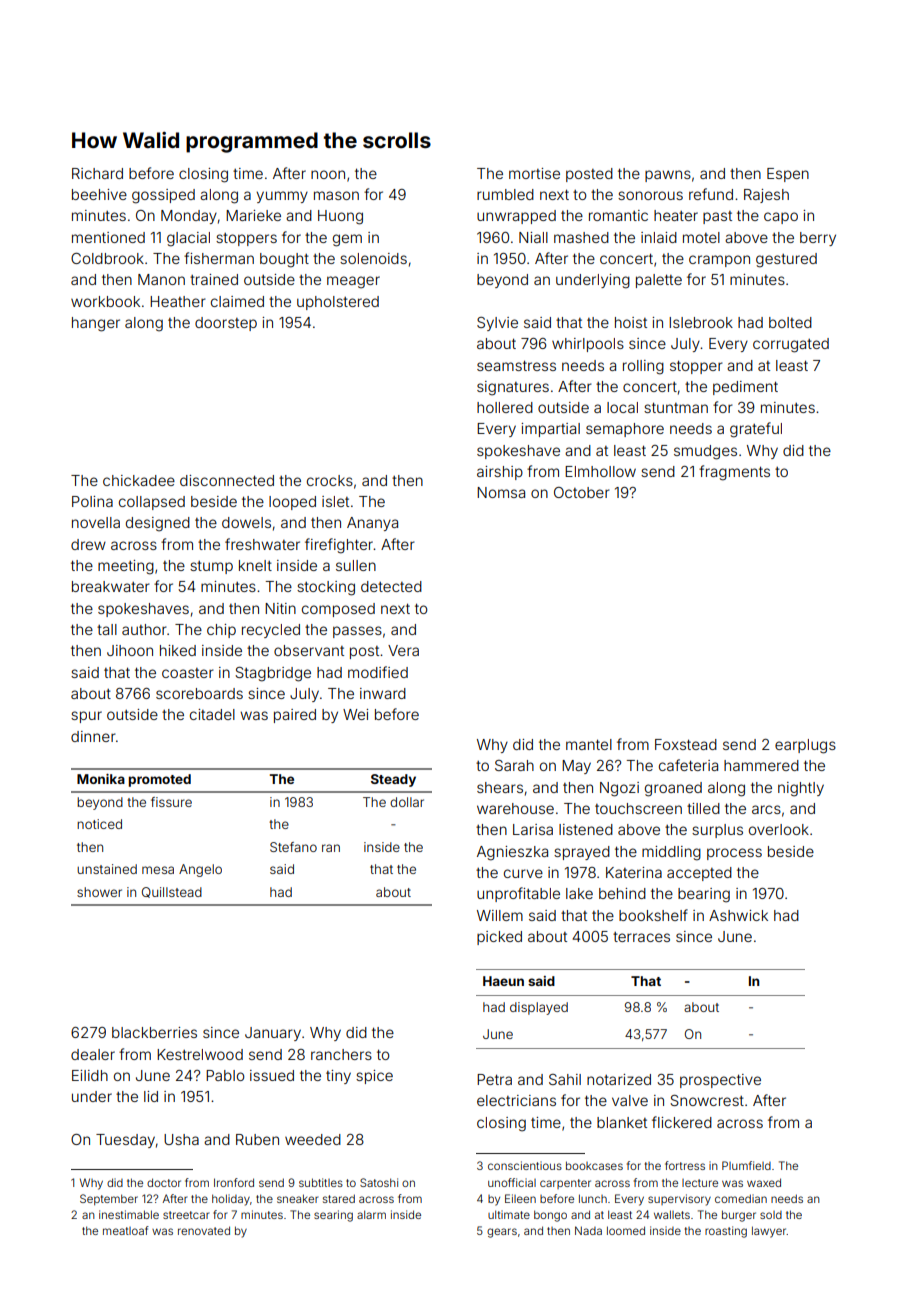 The image size is (908, 1316). Describe the element at coordinates (582, 492) in the screenshot. I see `October` at that location.
